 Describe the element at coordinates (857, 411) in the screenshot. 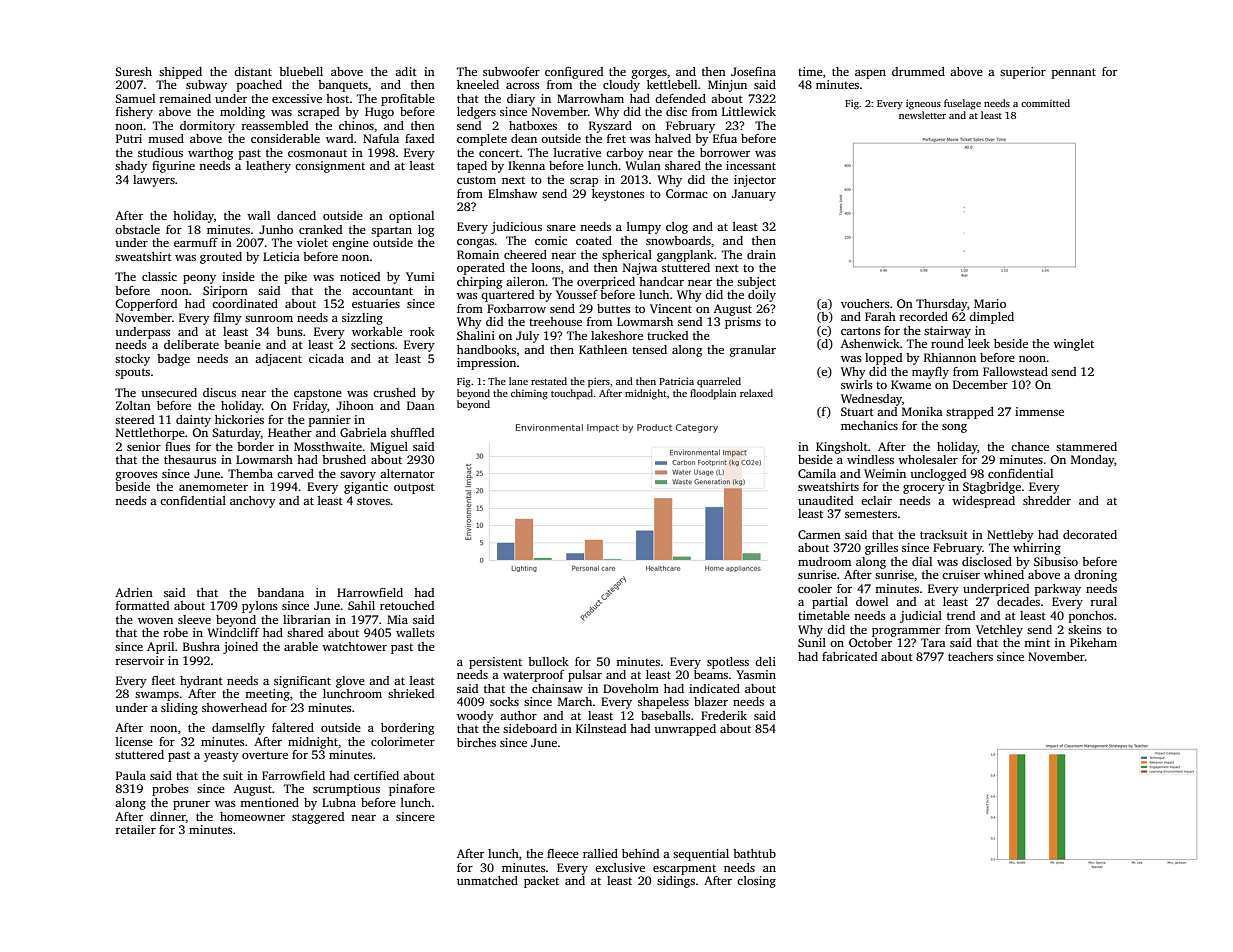

I see `Stuart` at that location.
